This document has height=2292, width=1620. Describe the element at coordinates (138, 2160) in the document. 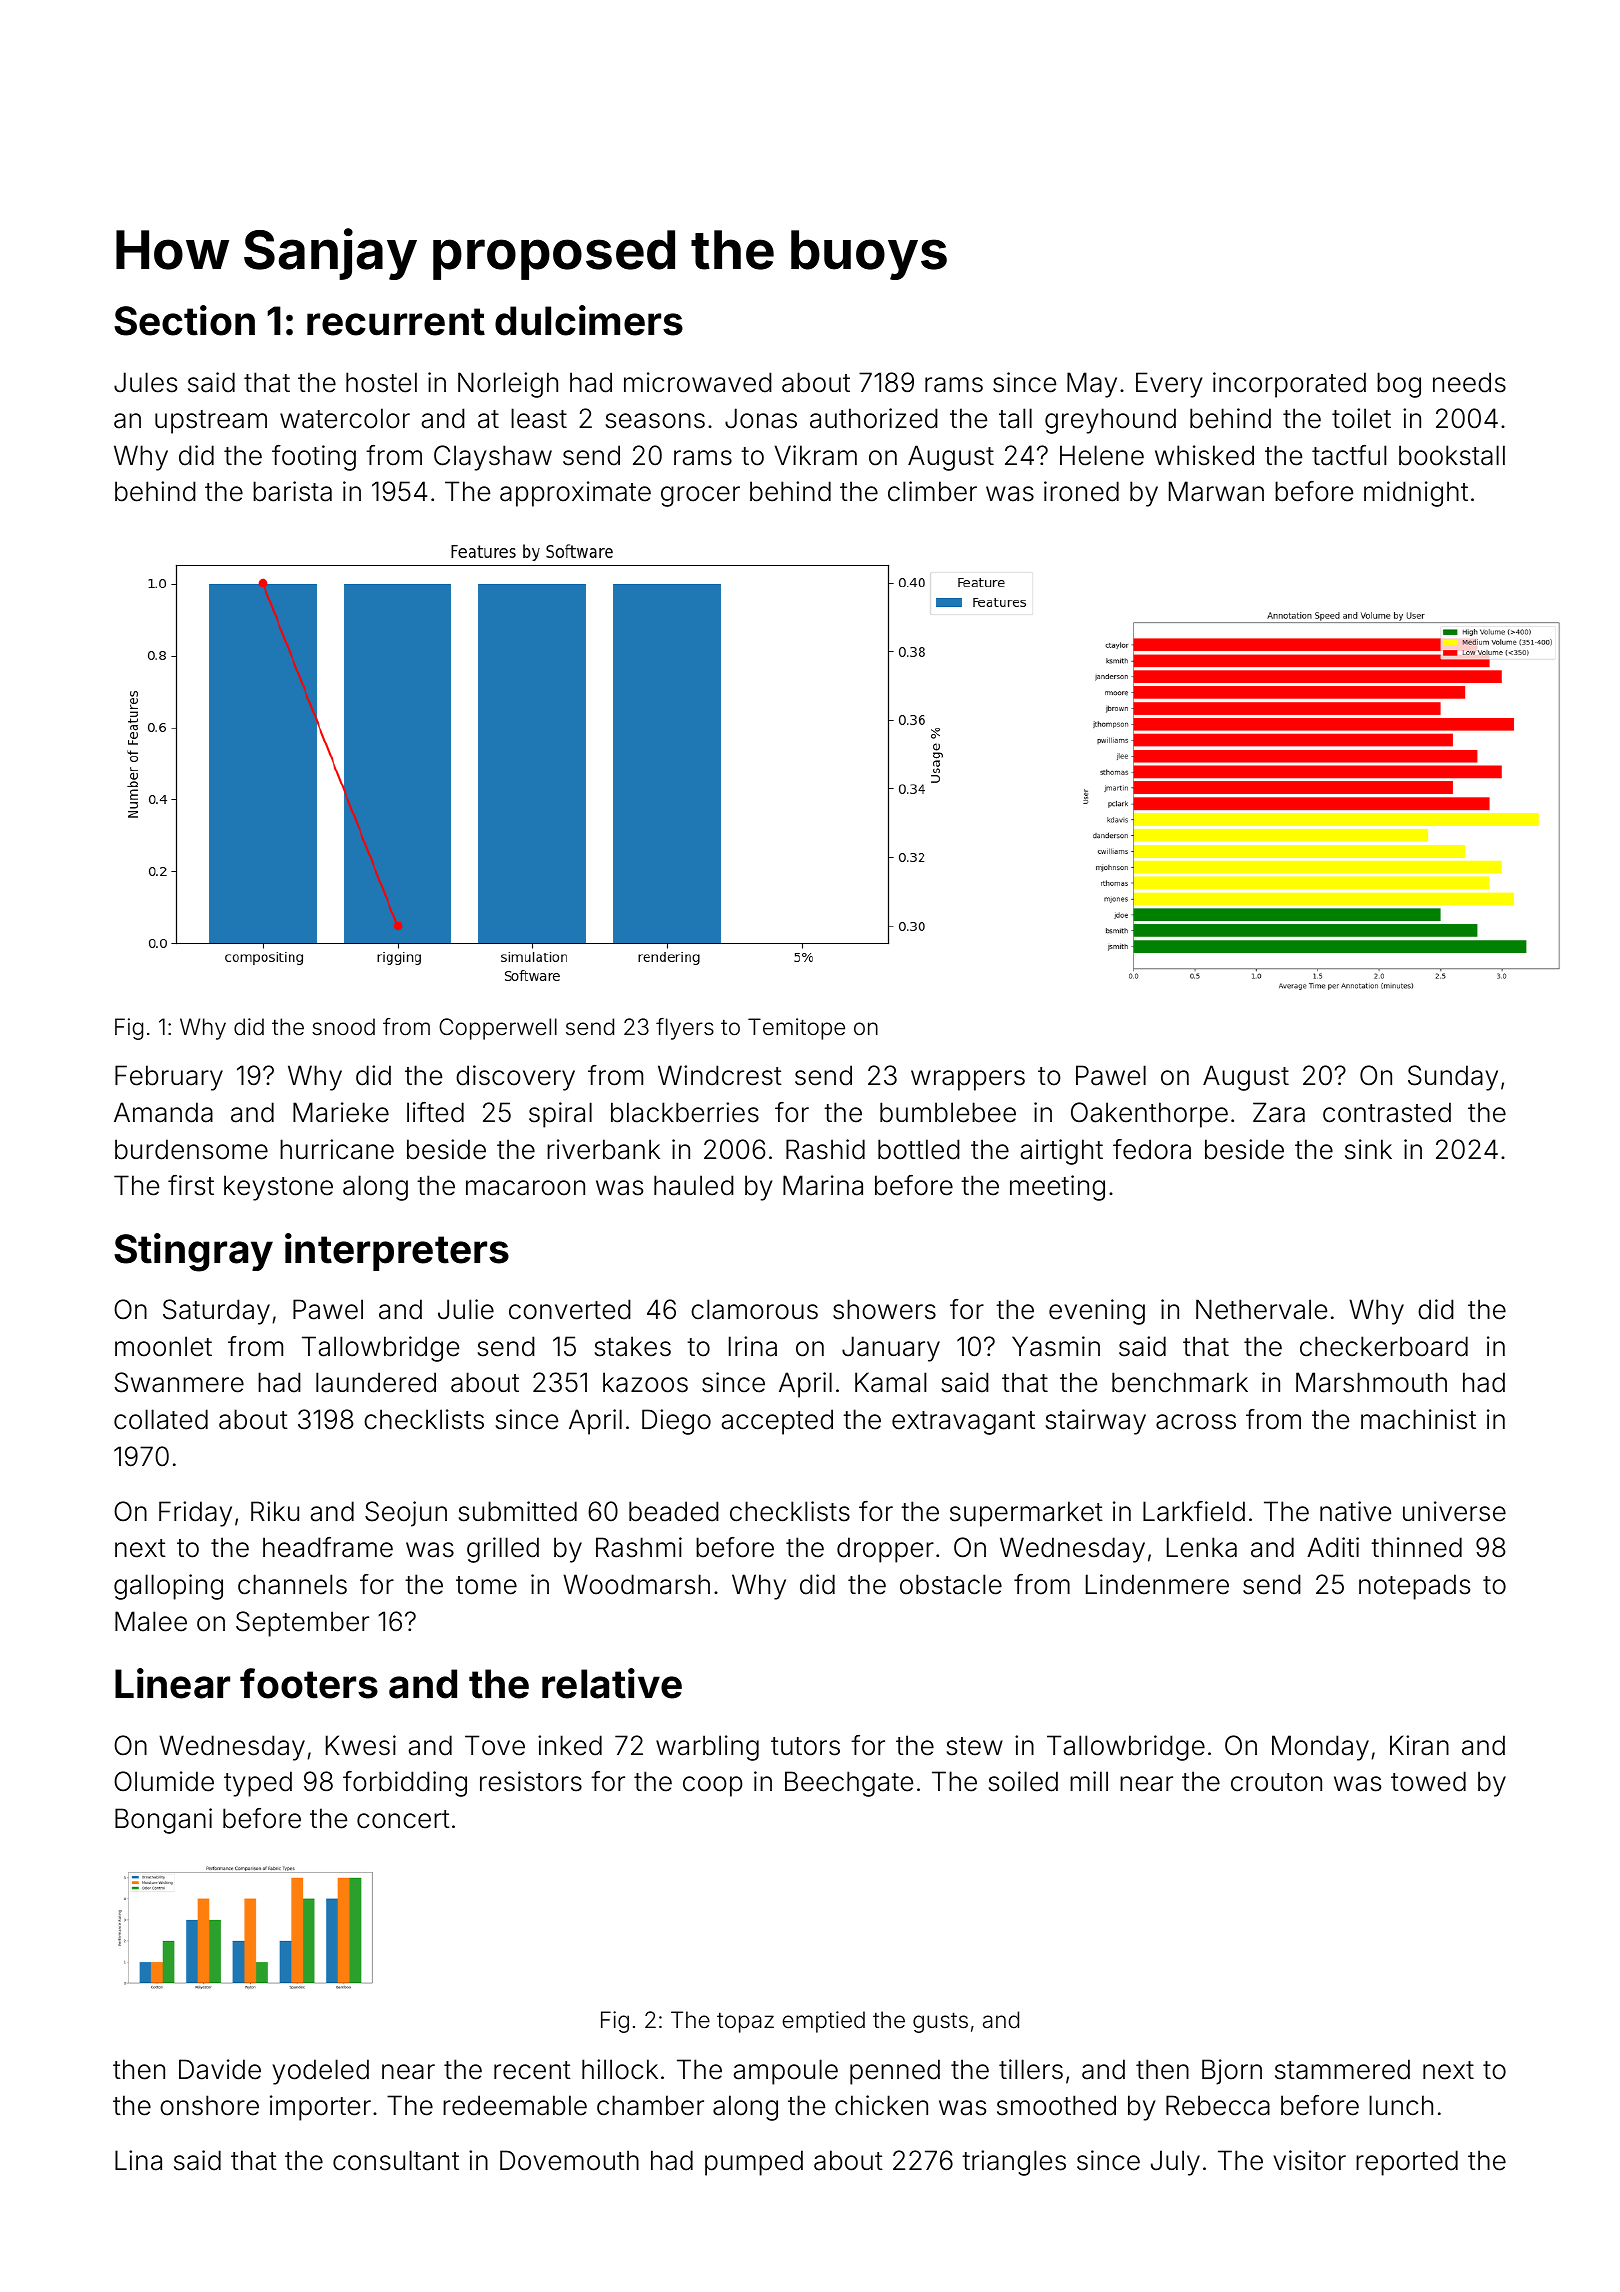

I see `Lina` at that location.
